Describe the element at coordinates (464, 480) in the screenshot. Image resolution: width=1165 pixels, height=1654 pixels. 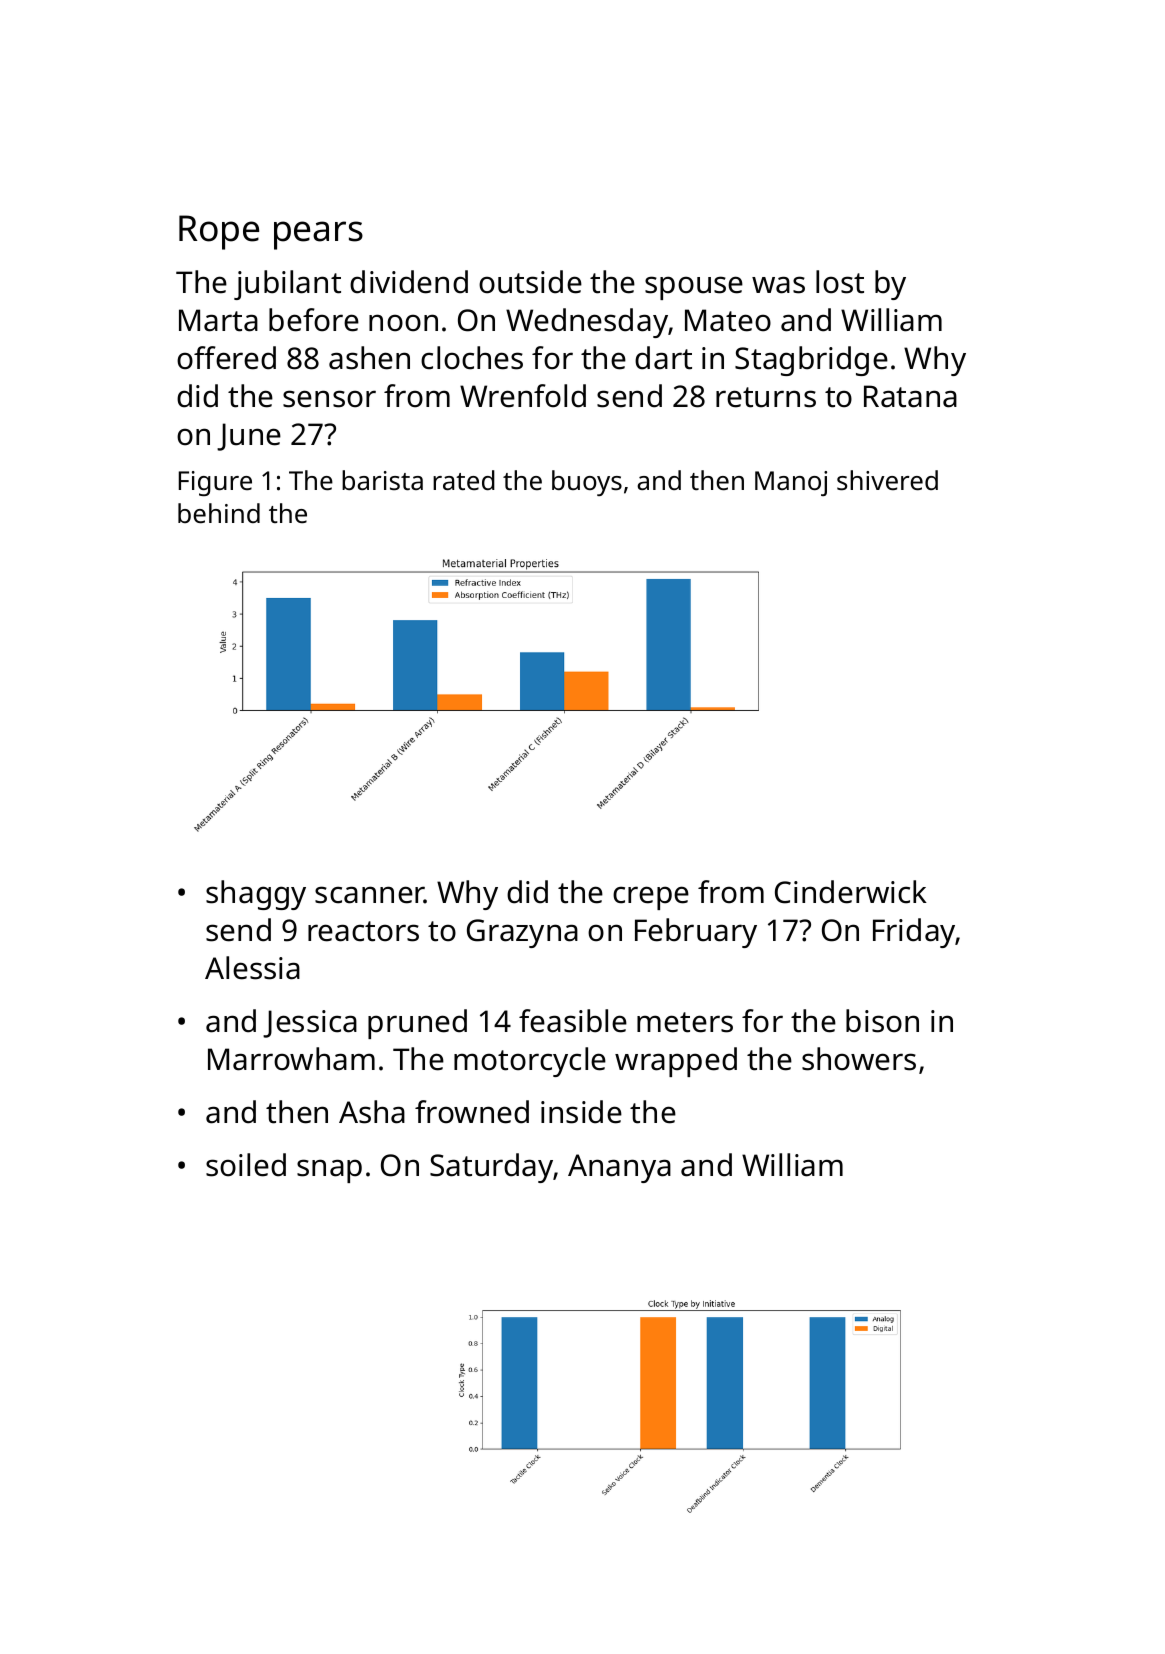
I see `rated` at that location.
